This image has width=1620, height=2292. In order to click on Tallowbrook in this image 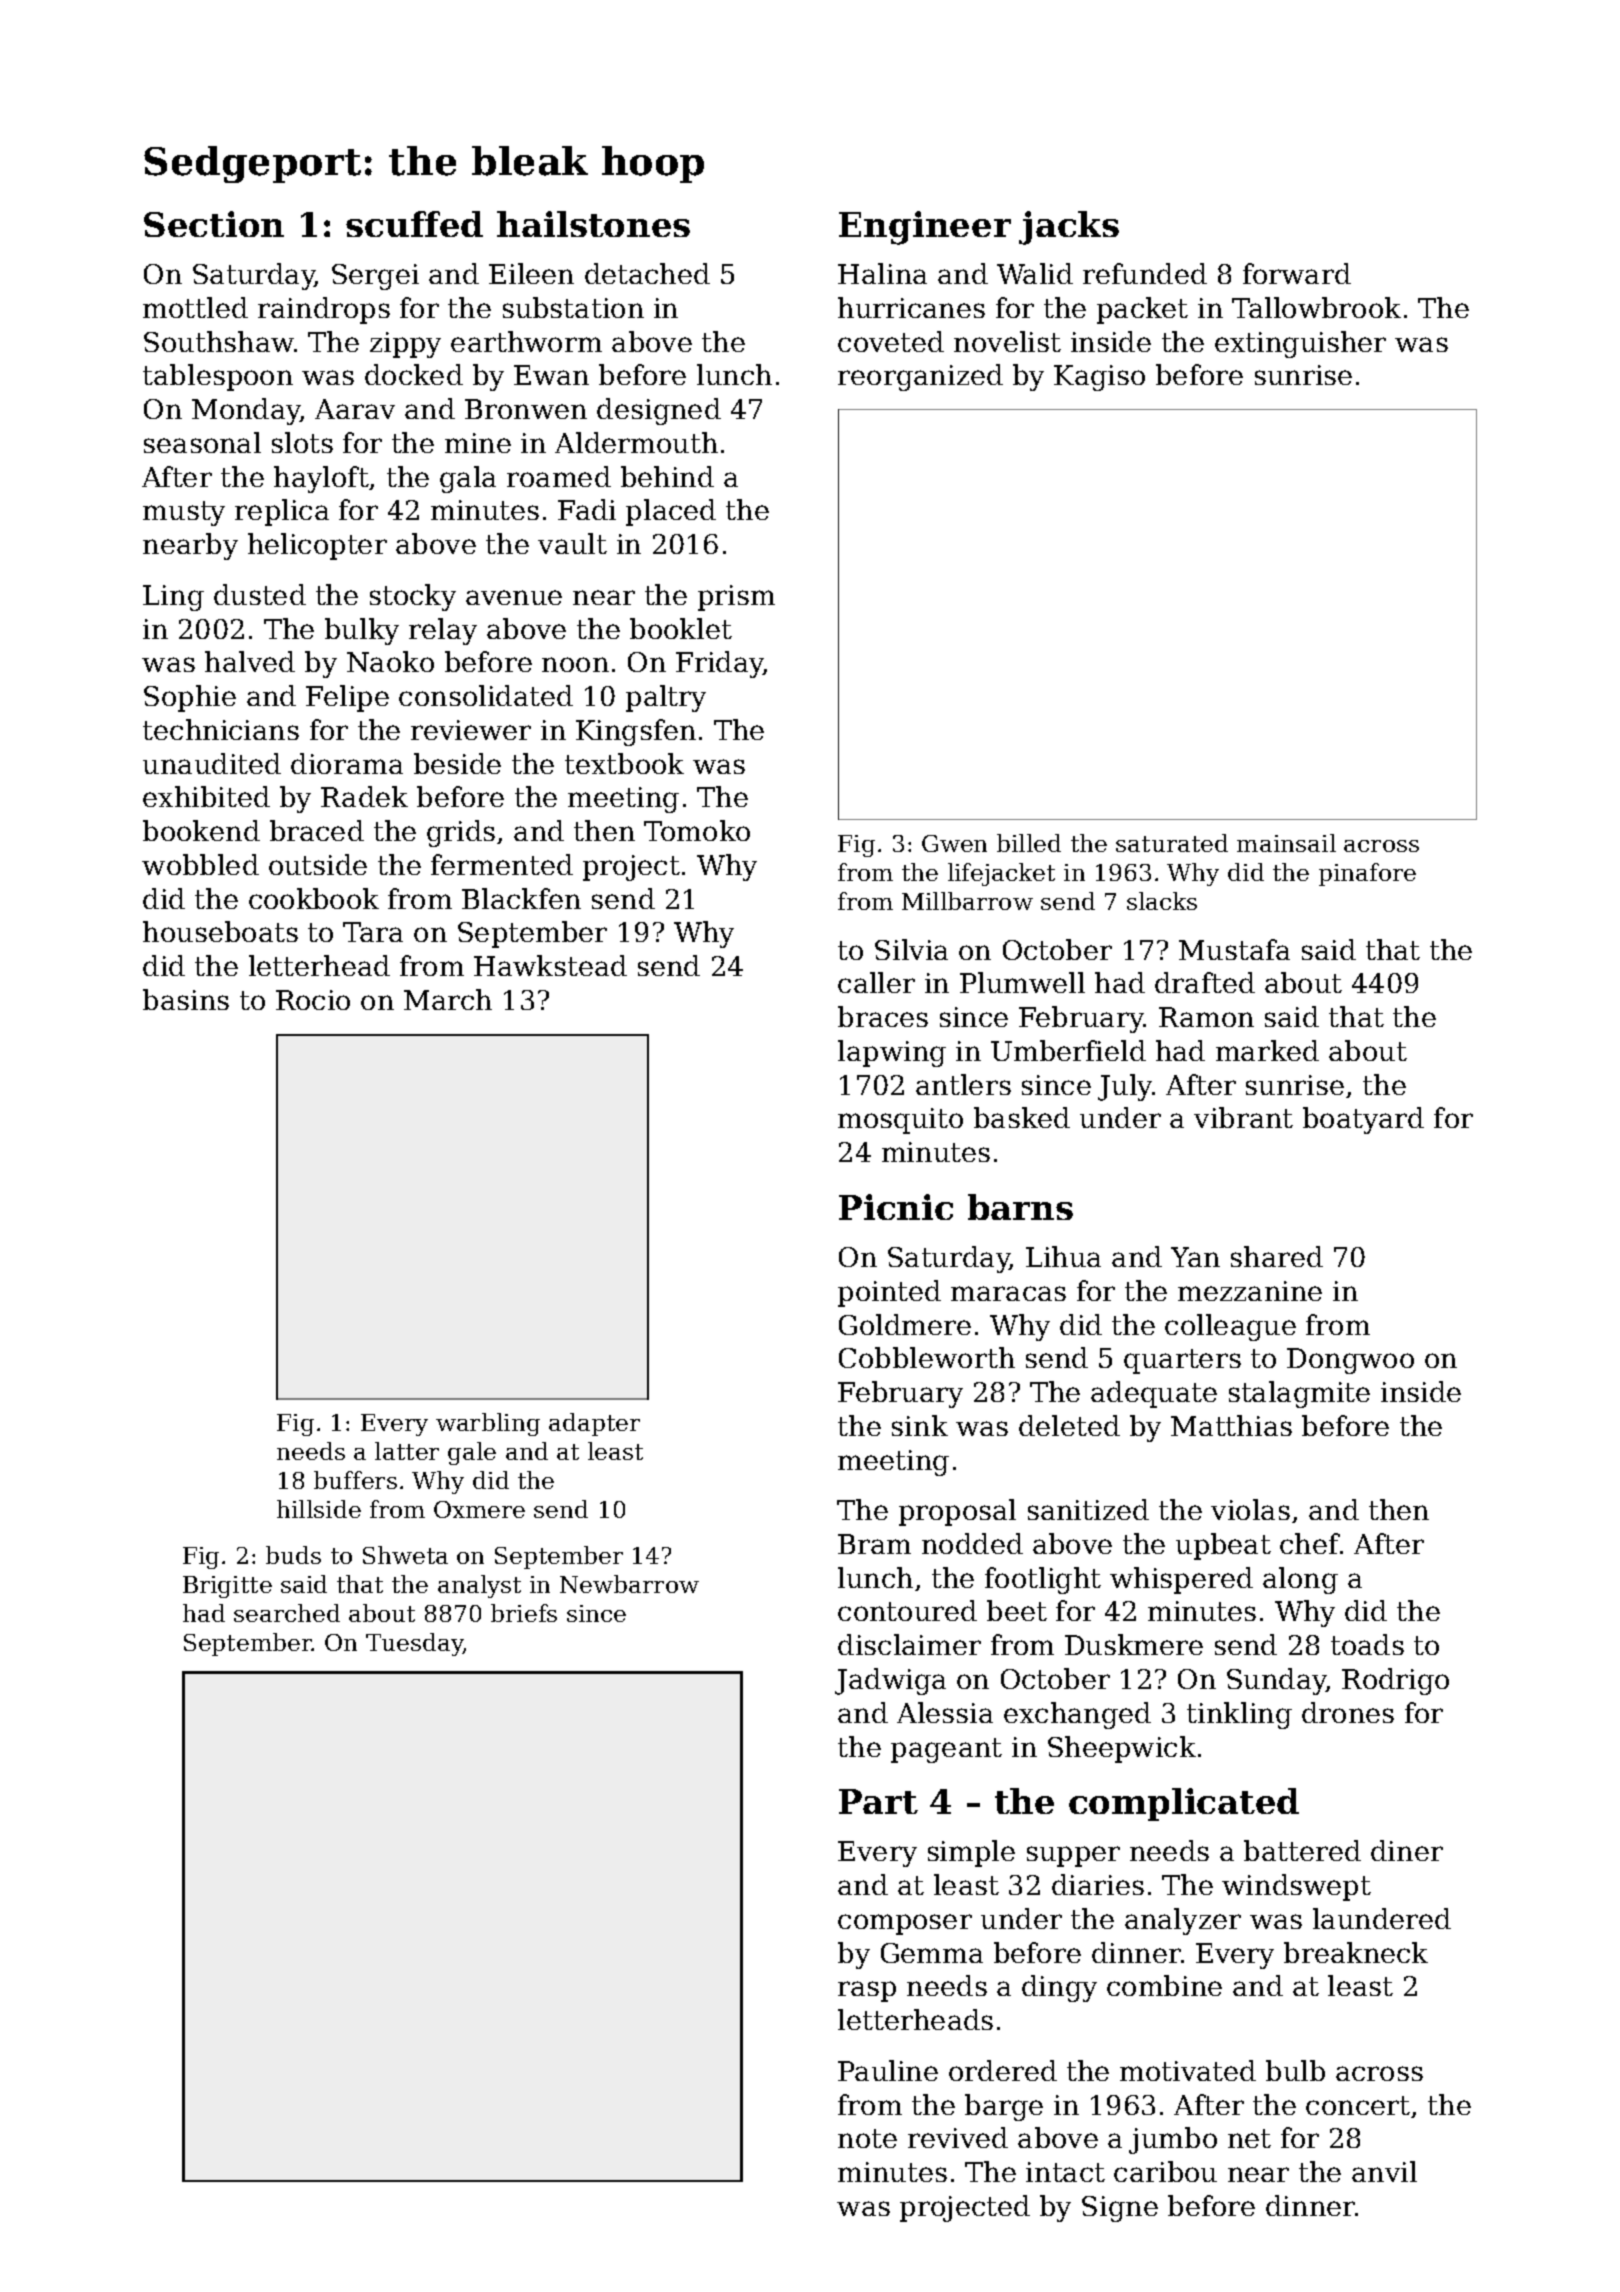, I will do `click(1316, 307)`.
